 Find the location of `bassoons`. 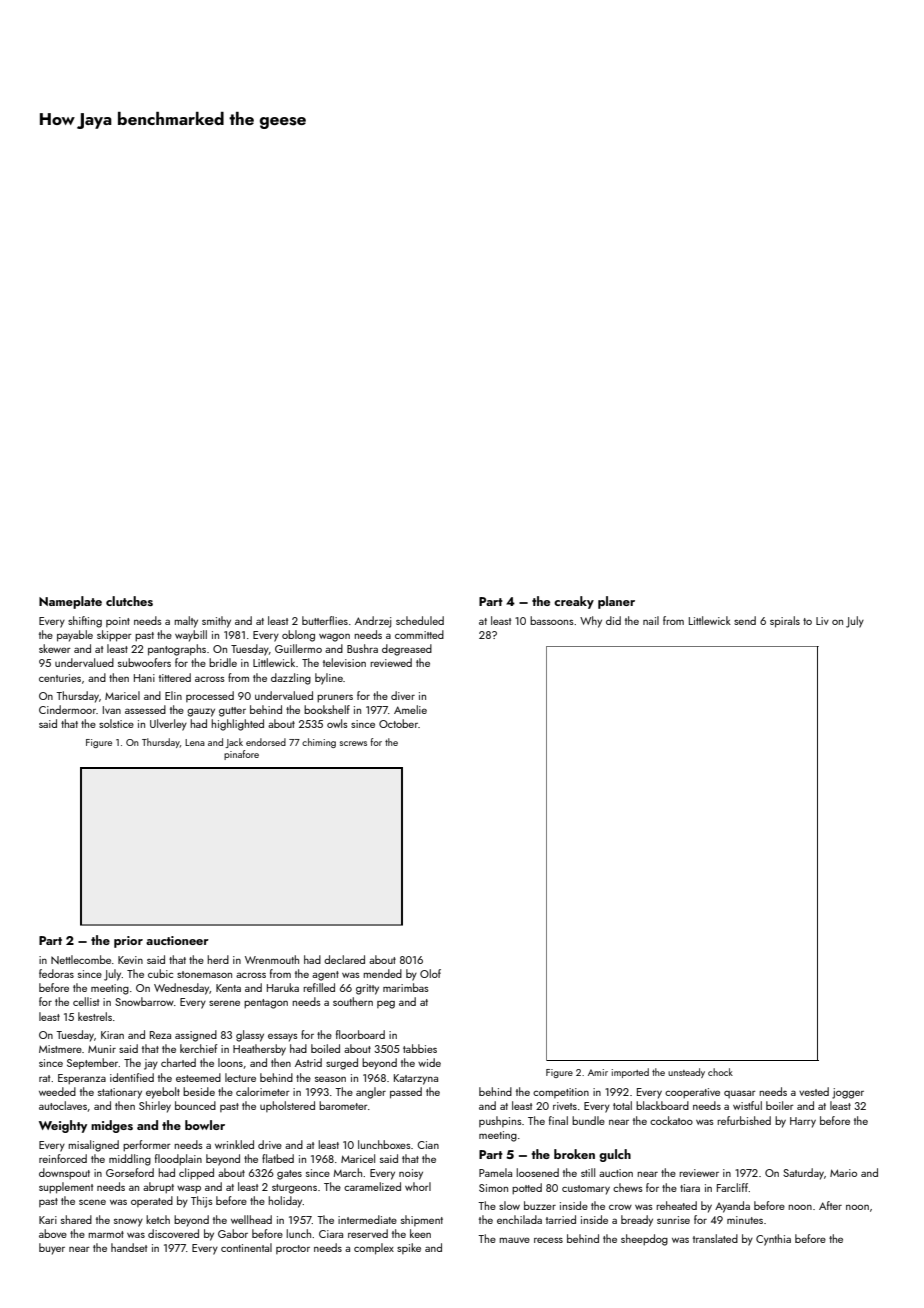

bassoons is located at coordinates (552, 620).
